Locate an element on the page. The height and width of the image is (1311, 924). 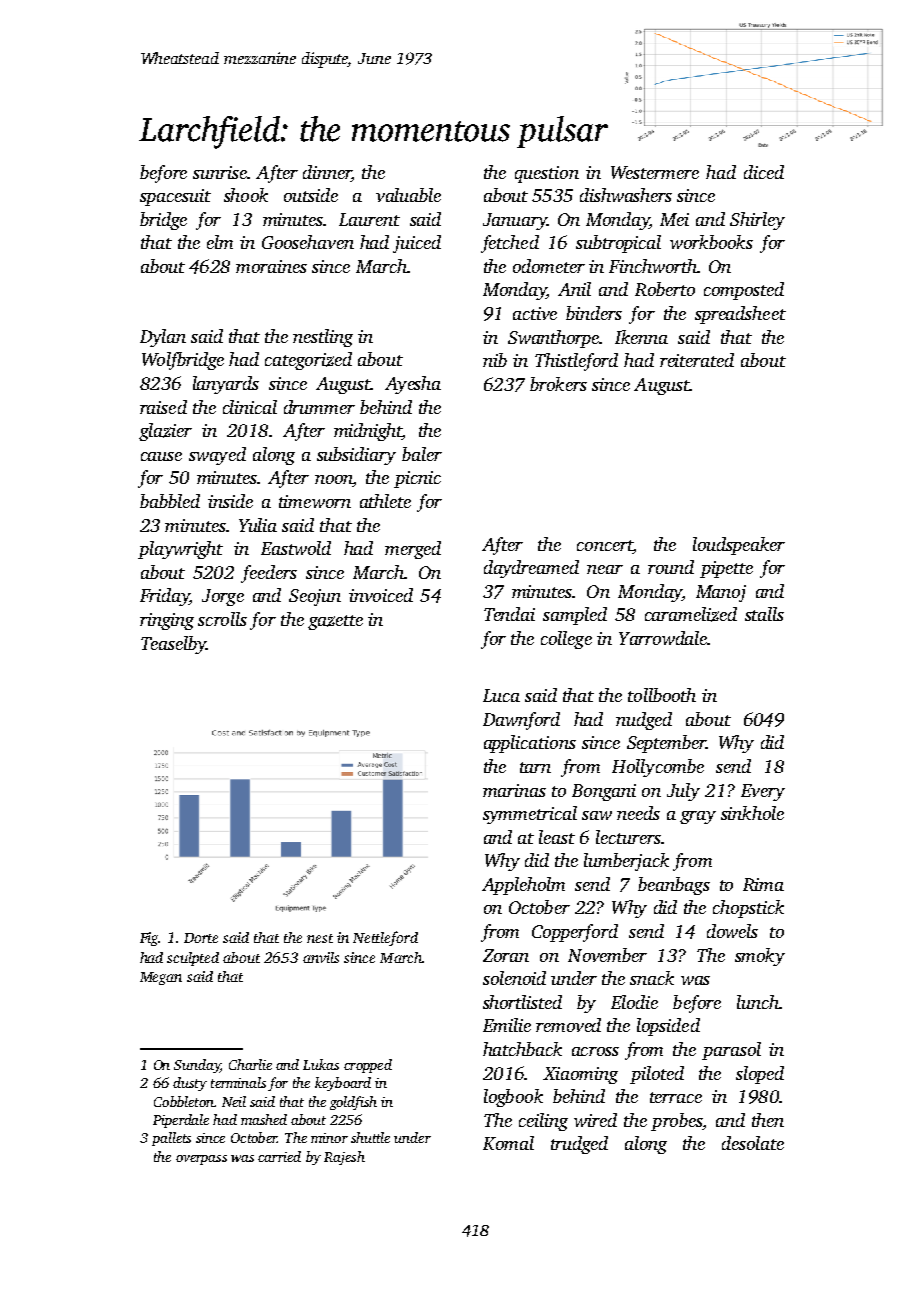
odometer is located at coordinates (549, 266).
